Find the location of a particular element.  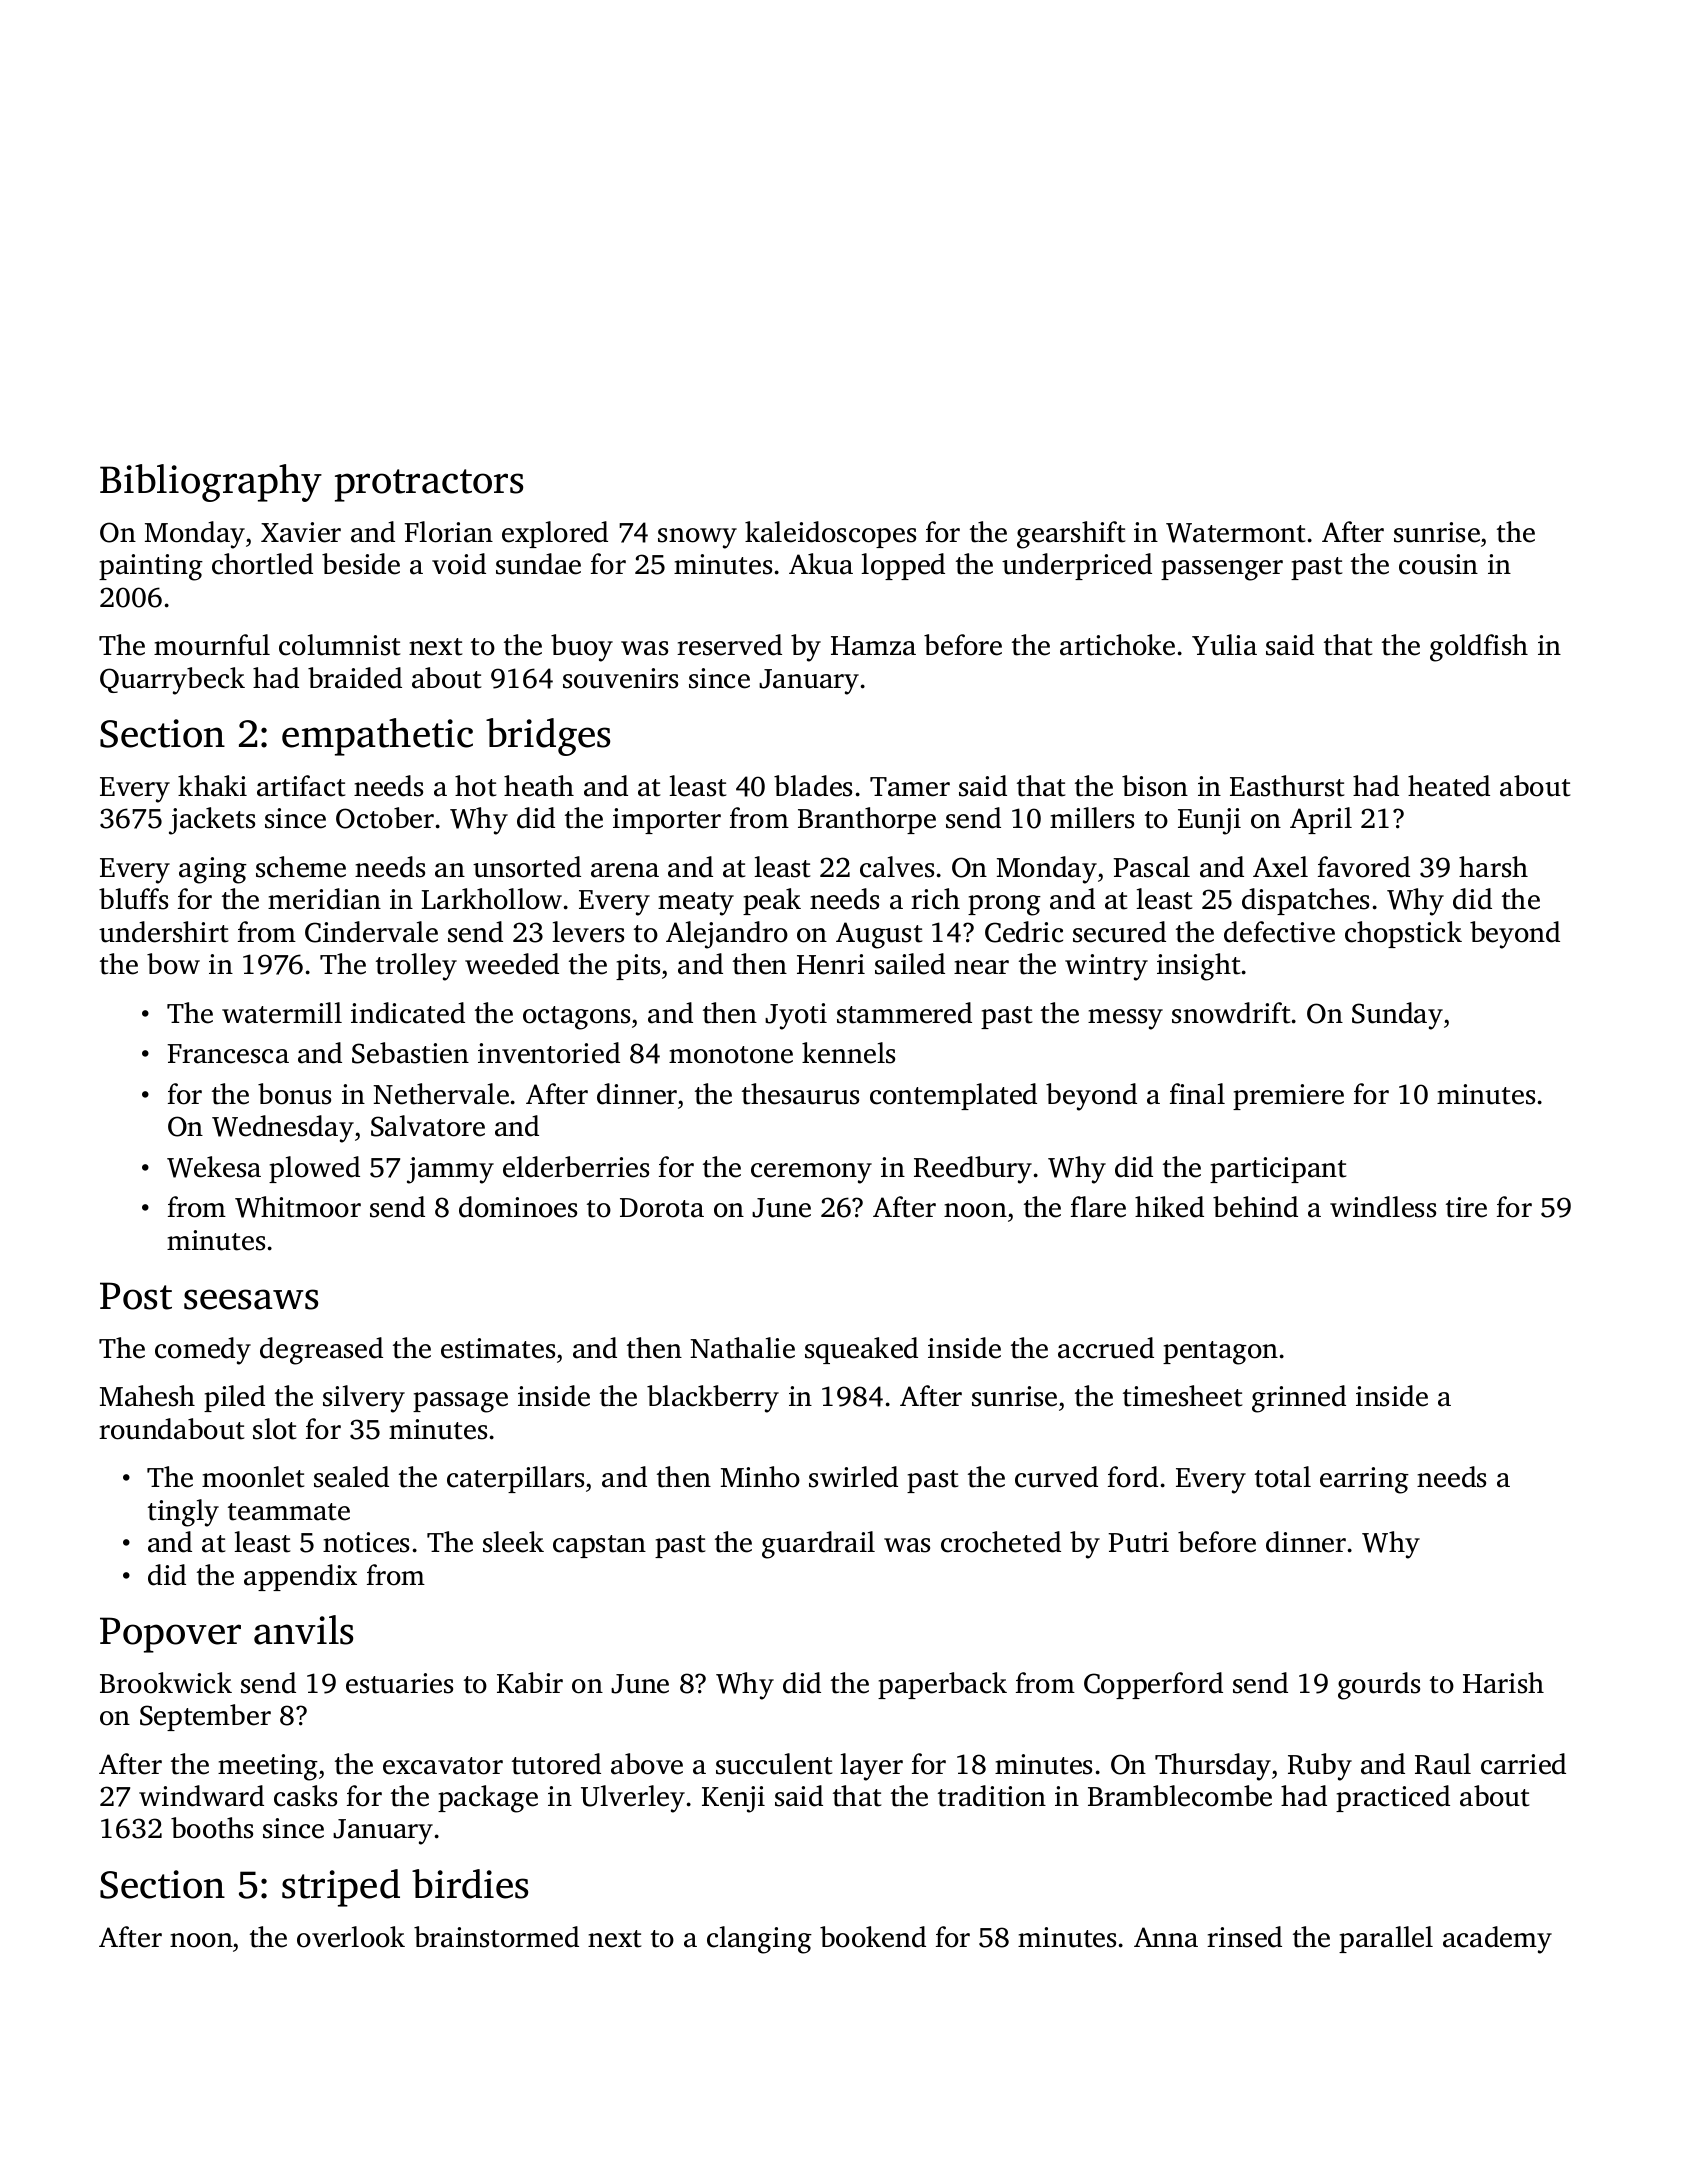

clanging is located at coordinates (759, 1940).
